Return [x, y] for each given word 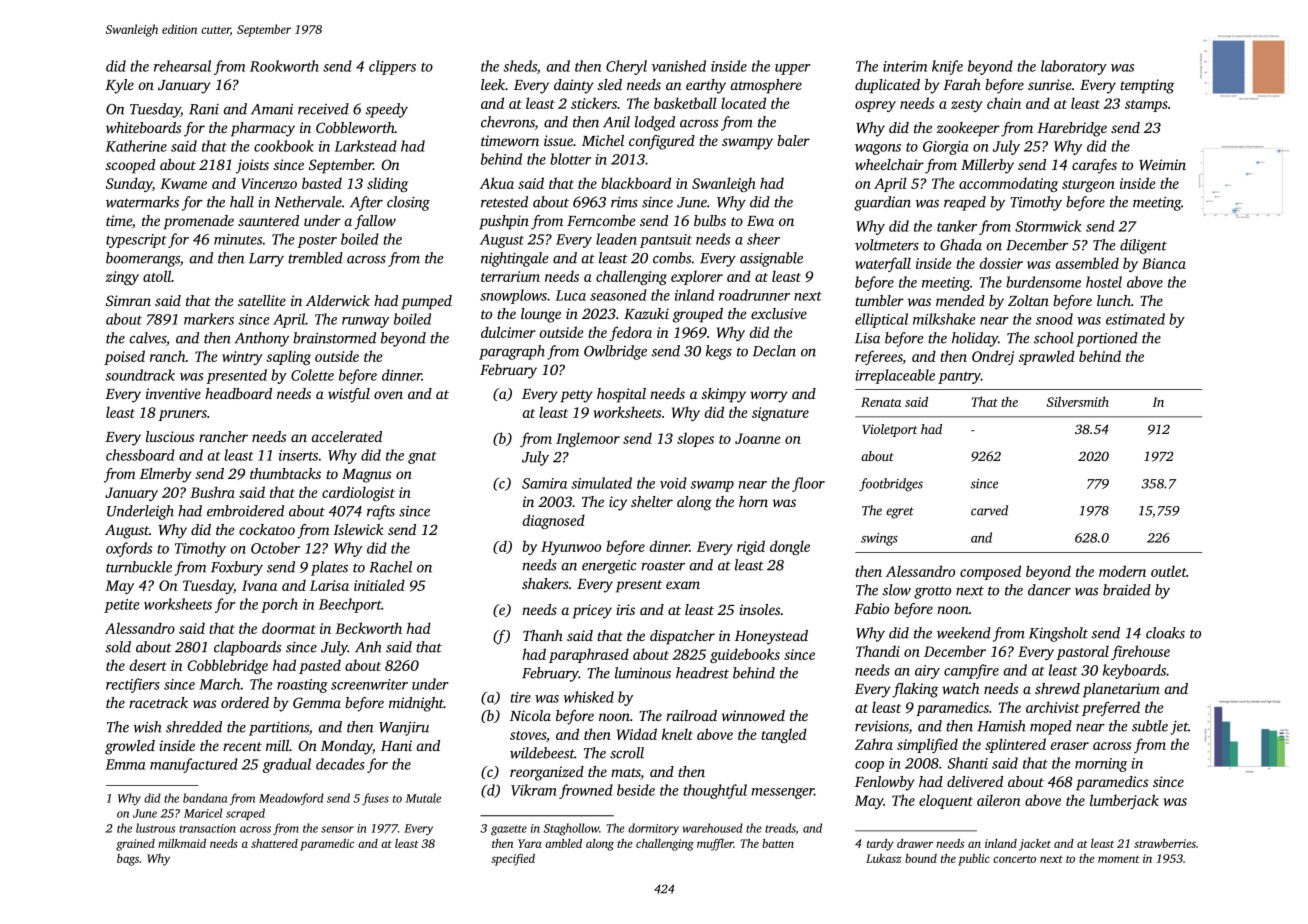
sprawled [1046, 357]
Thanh [543, 635]
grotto [932, 592]
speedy [387, 110]
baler [793, 140]
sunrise [1050, 84]
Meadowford [291, 799]
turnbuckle [139, 567]
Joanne [757, 438]
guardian [882, 203]
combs [672, 258]
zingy [122, 278]
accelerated [346, 436]
